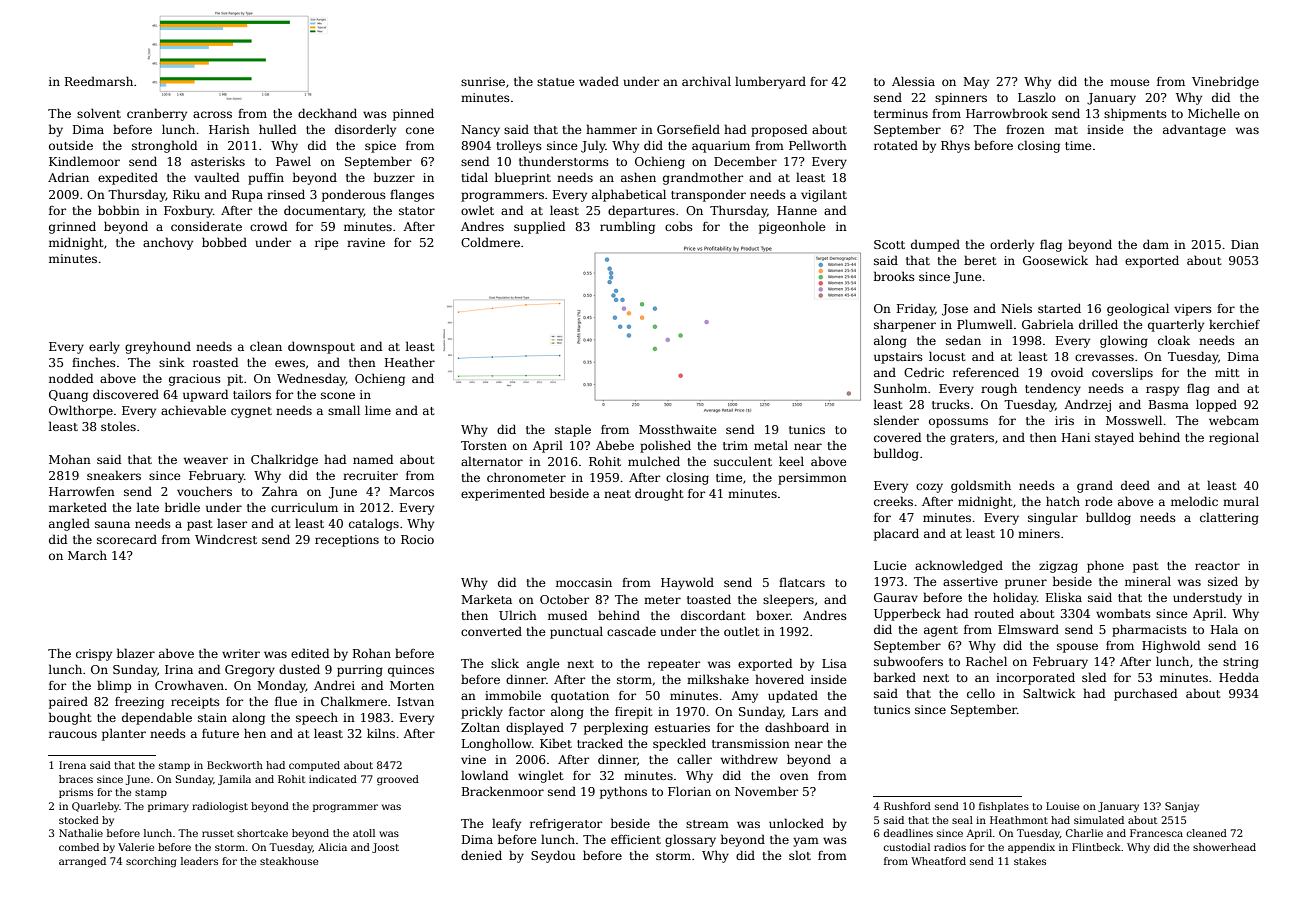  Describe the element at coordinates (212, 114) in the screenshot. I see `across` at that location.
